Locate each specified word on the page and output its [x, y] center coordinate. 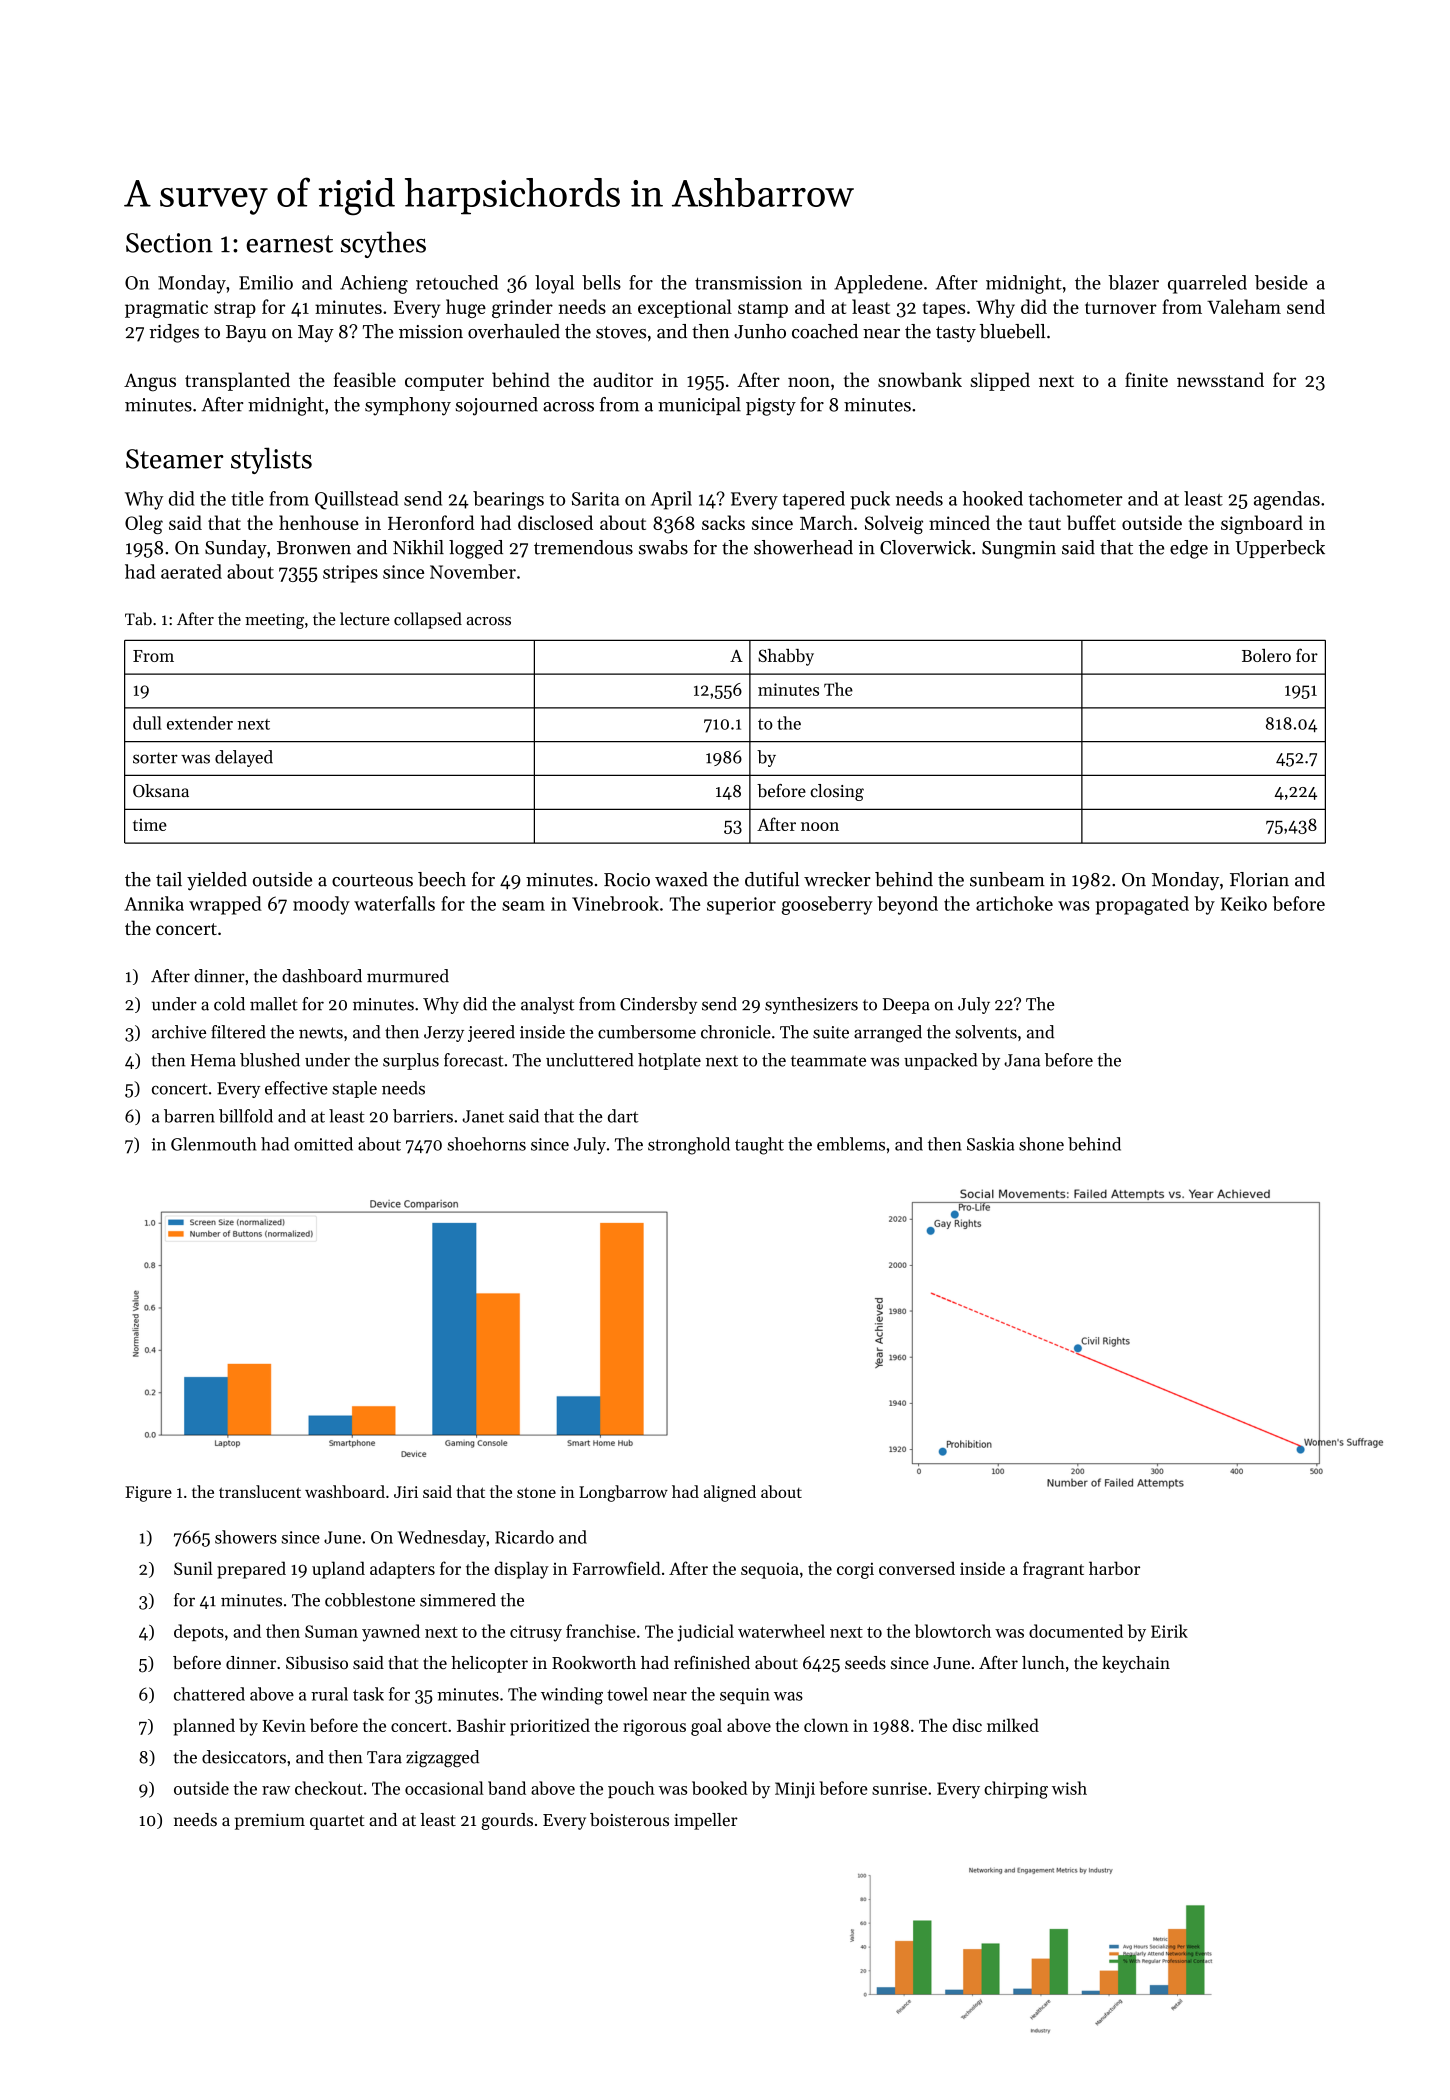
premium [270, 1822]
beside [1281, 282]
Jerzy [444, 1034]
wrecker [837, 879]
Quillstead [356, 500]
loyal [554, 284]
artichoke [1014, 903]
